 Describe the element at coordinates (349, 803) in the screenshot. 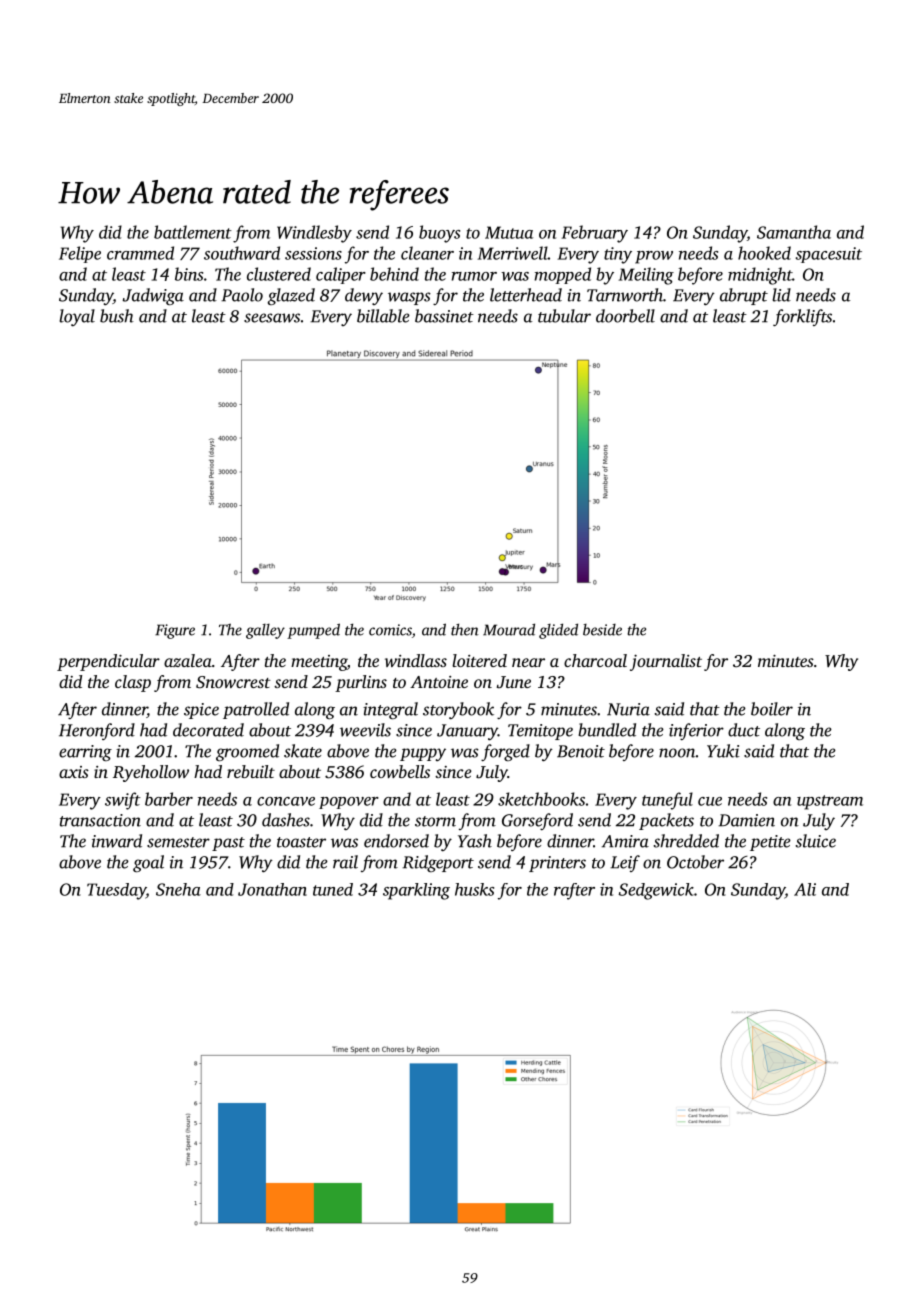

I see `popover` at that location.
